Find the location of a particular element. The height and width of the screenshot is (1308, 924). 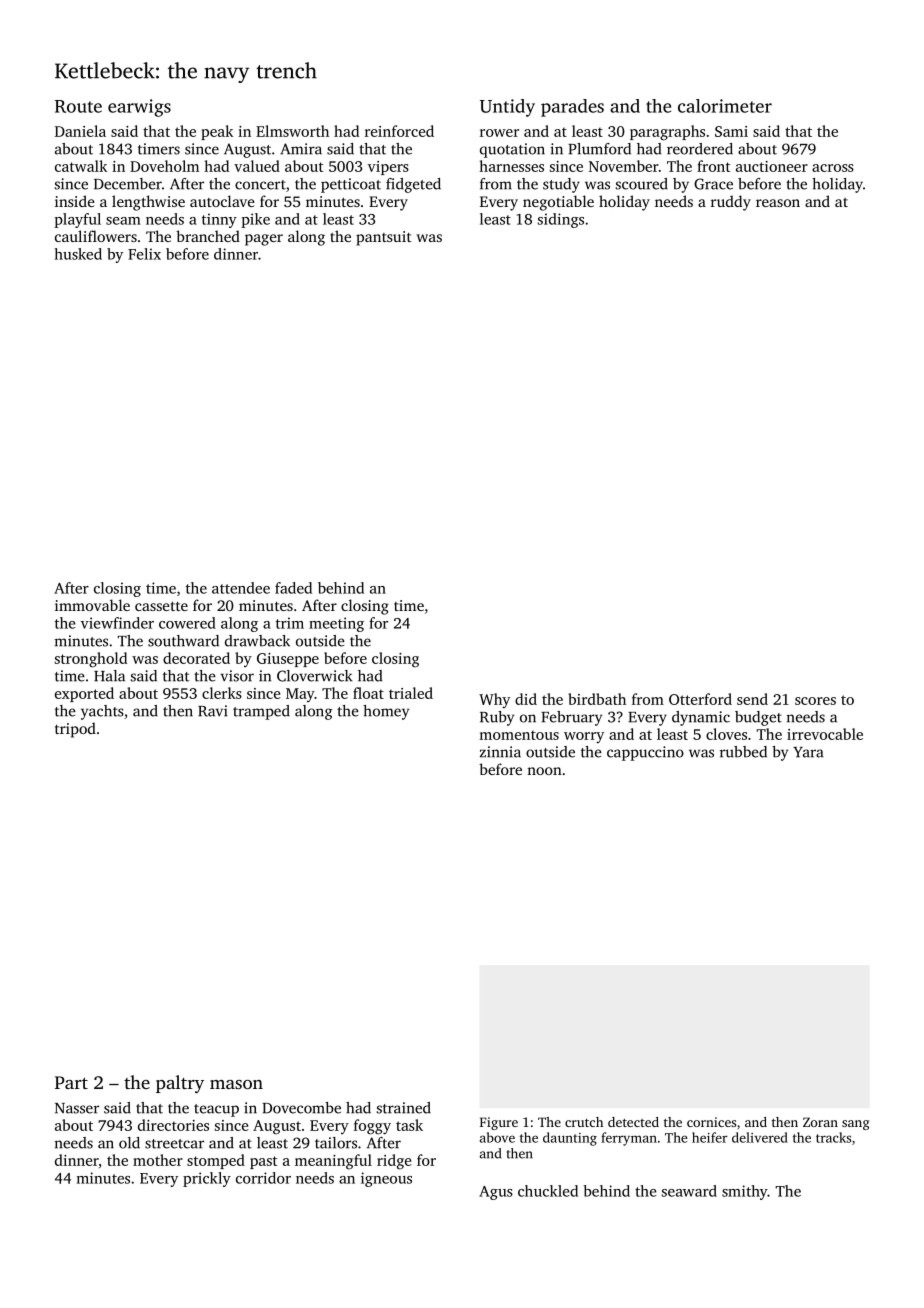

trialed is located at coordinates (411, 693).
